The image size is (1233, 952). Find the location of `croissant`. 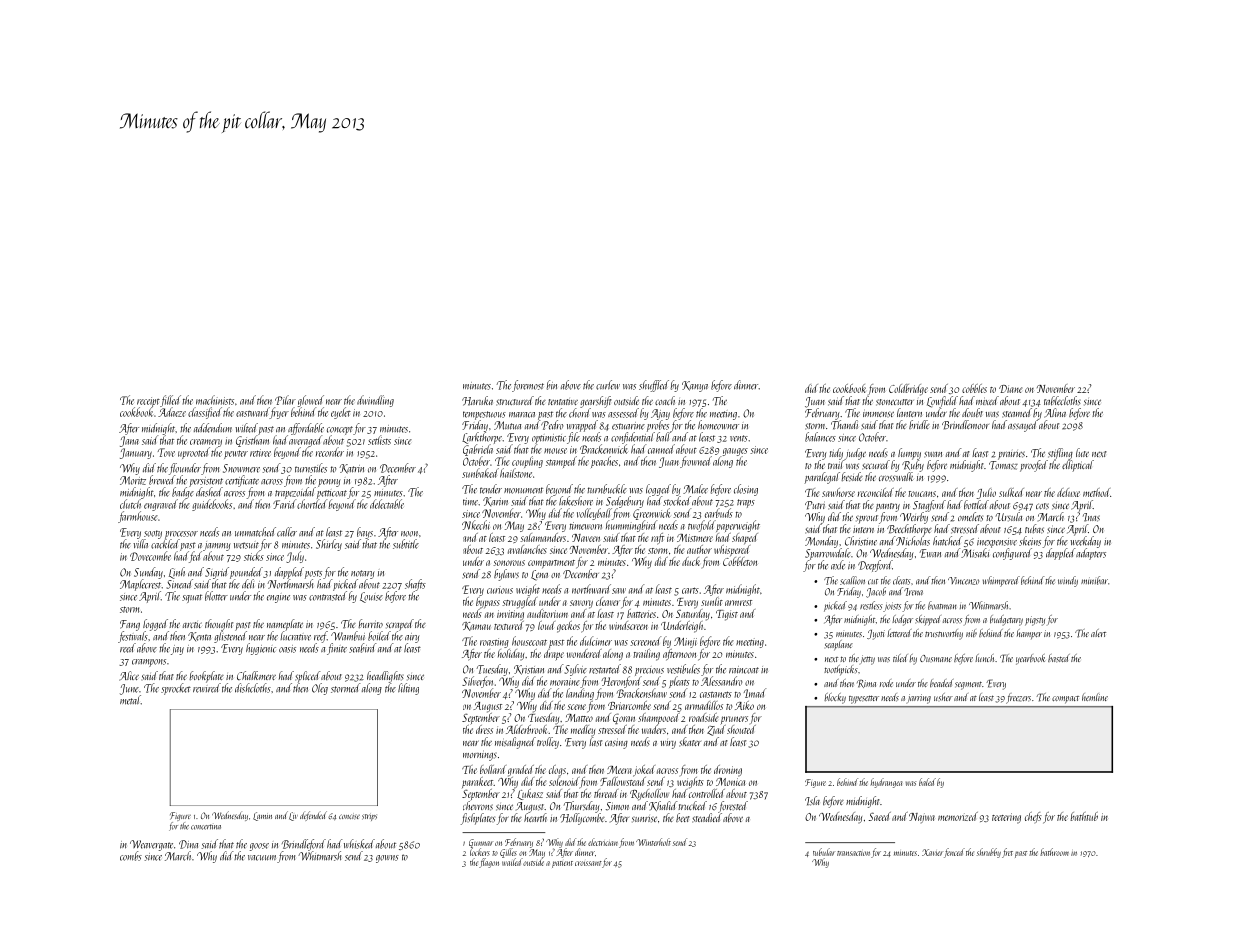

croissant is located at coordinates (588, 863).
